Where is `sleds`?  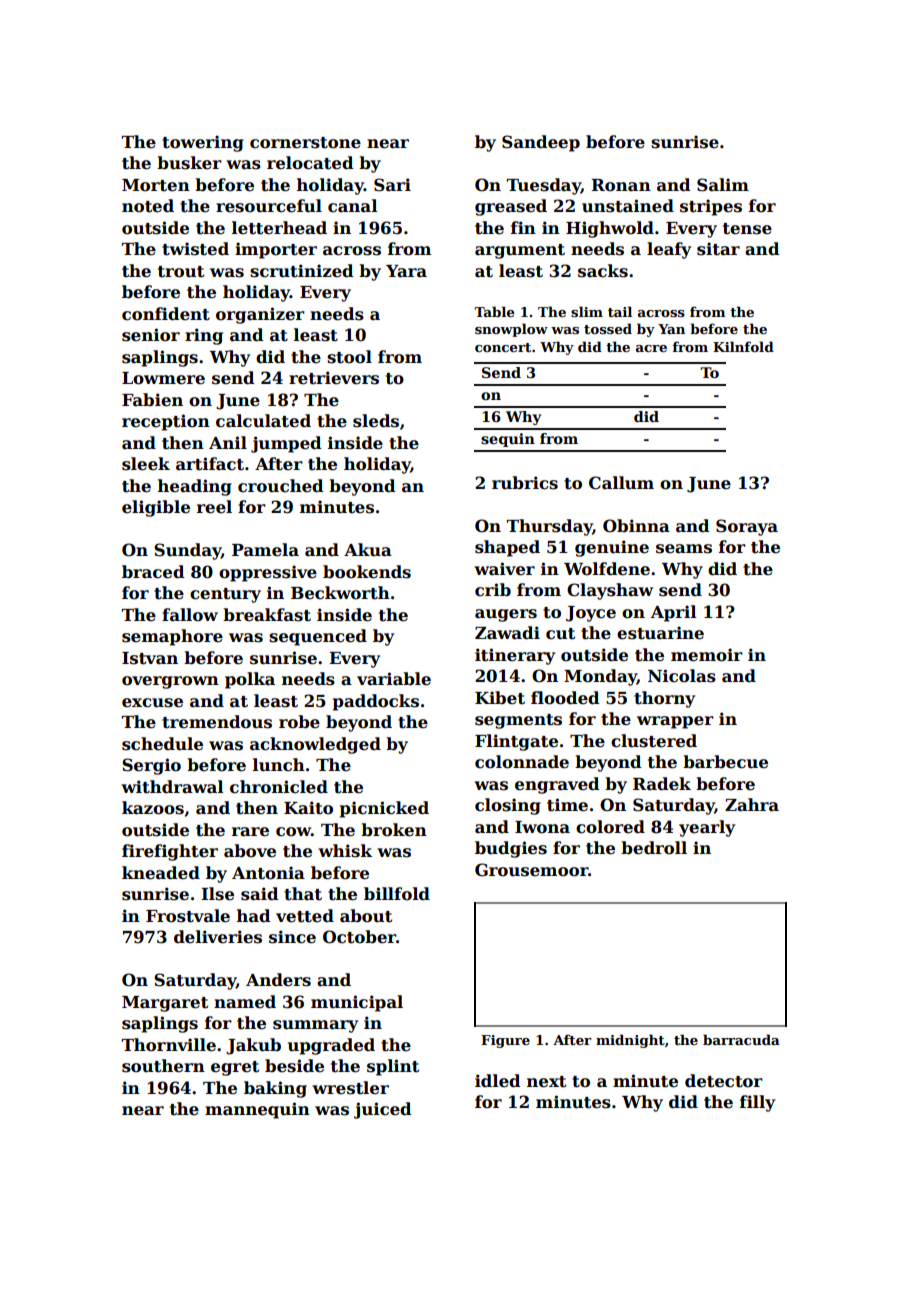
sleds is located at coordinates (376, 421).
